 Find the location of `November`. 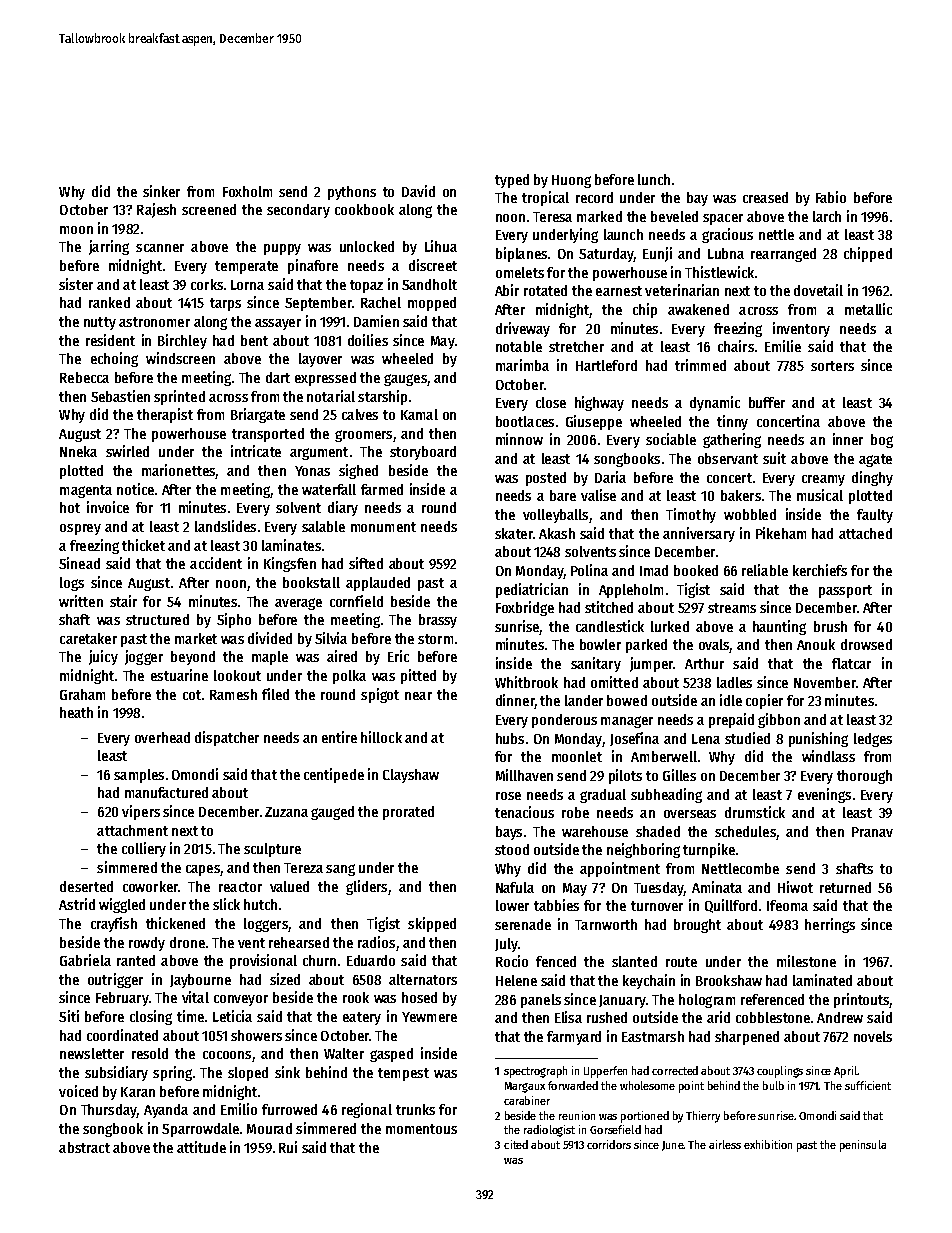

November is located at coordinates (825, 682).
